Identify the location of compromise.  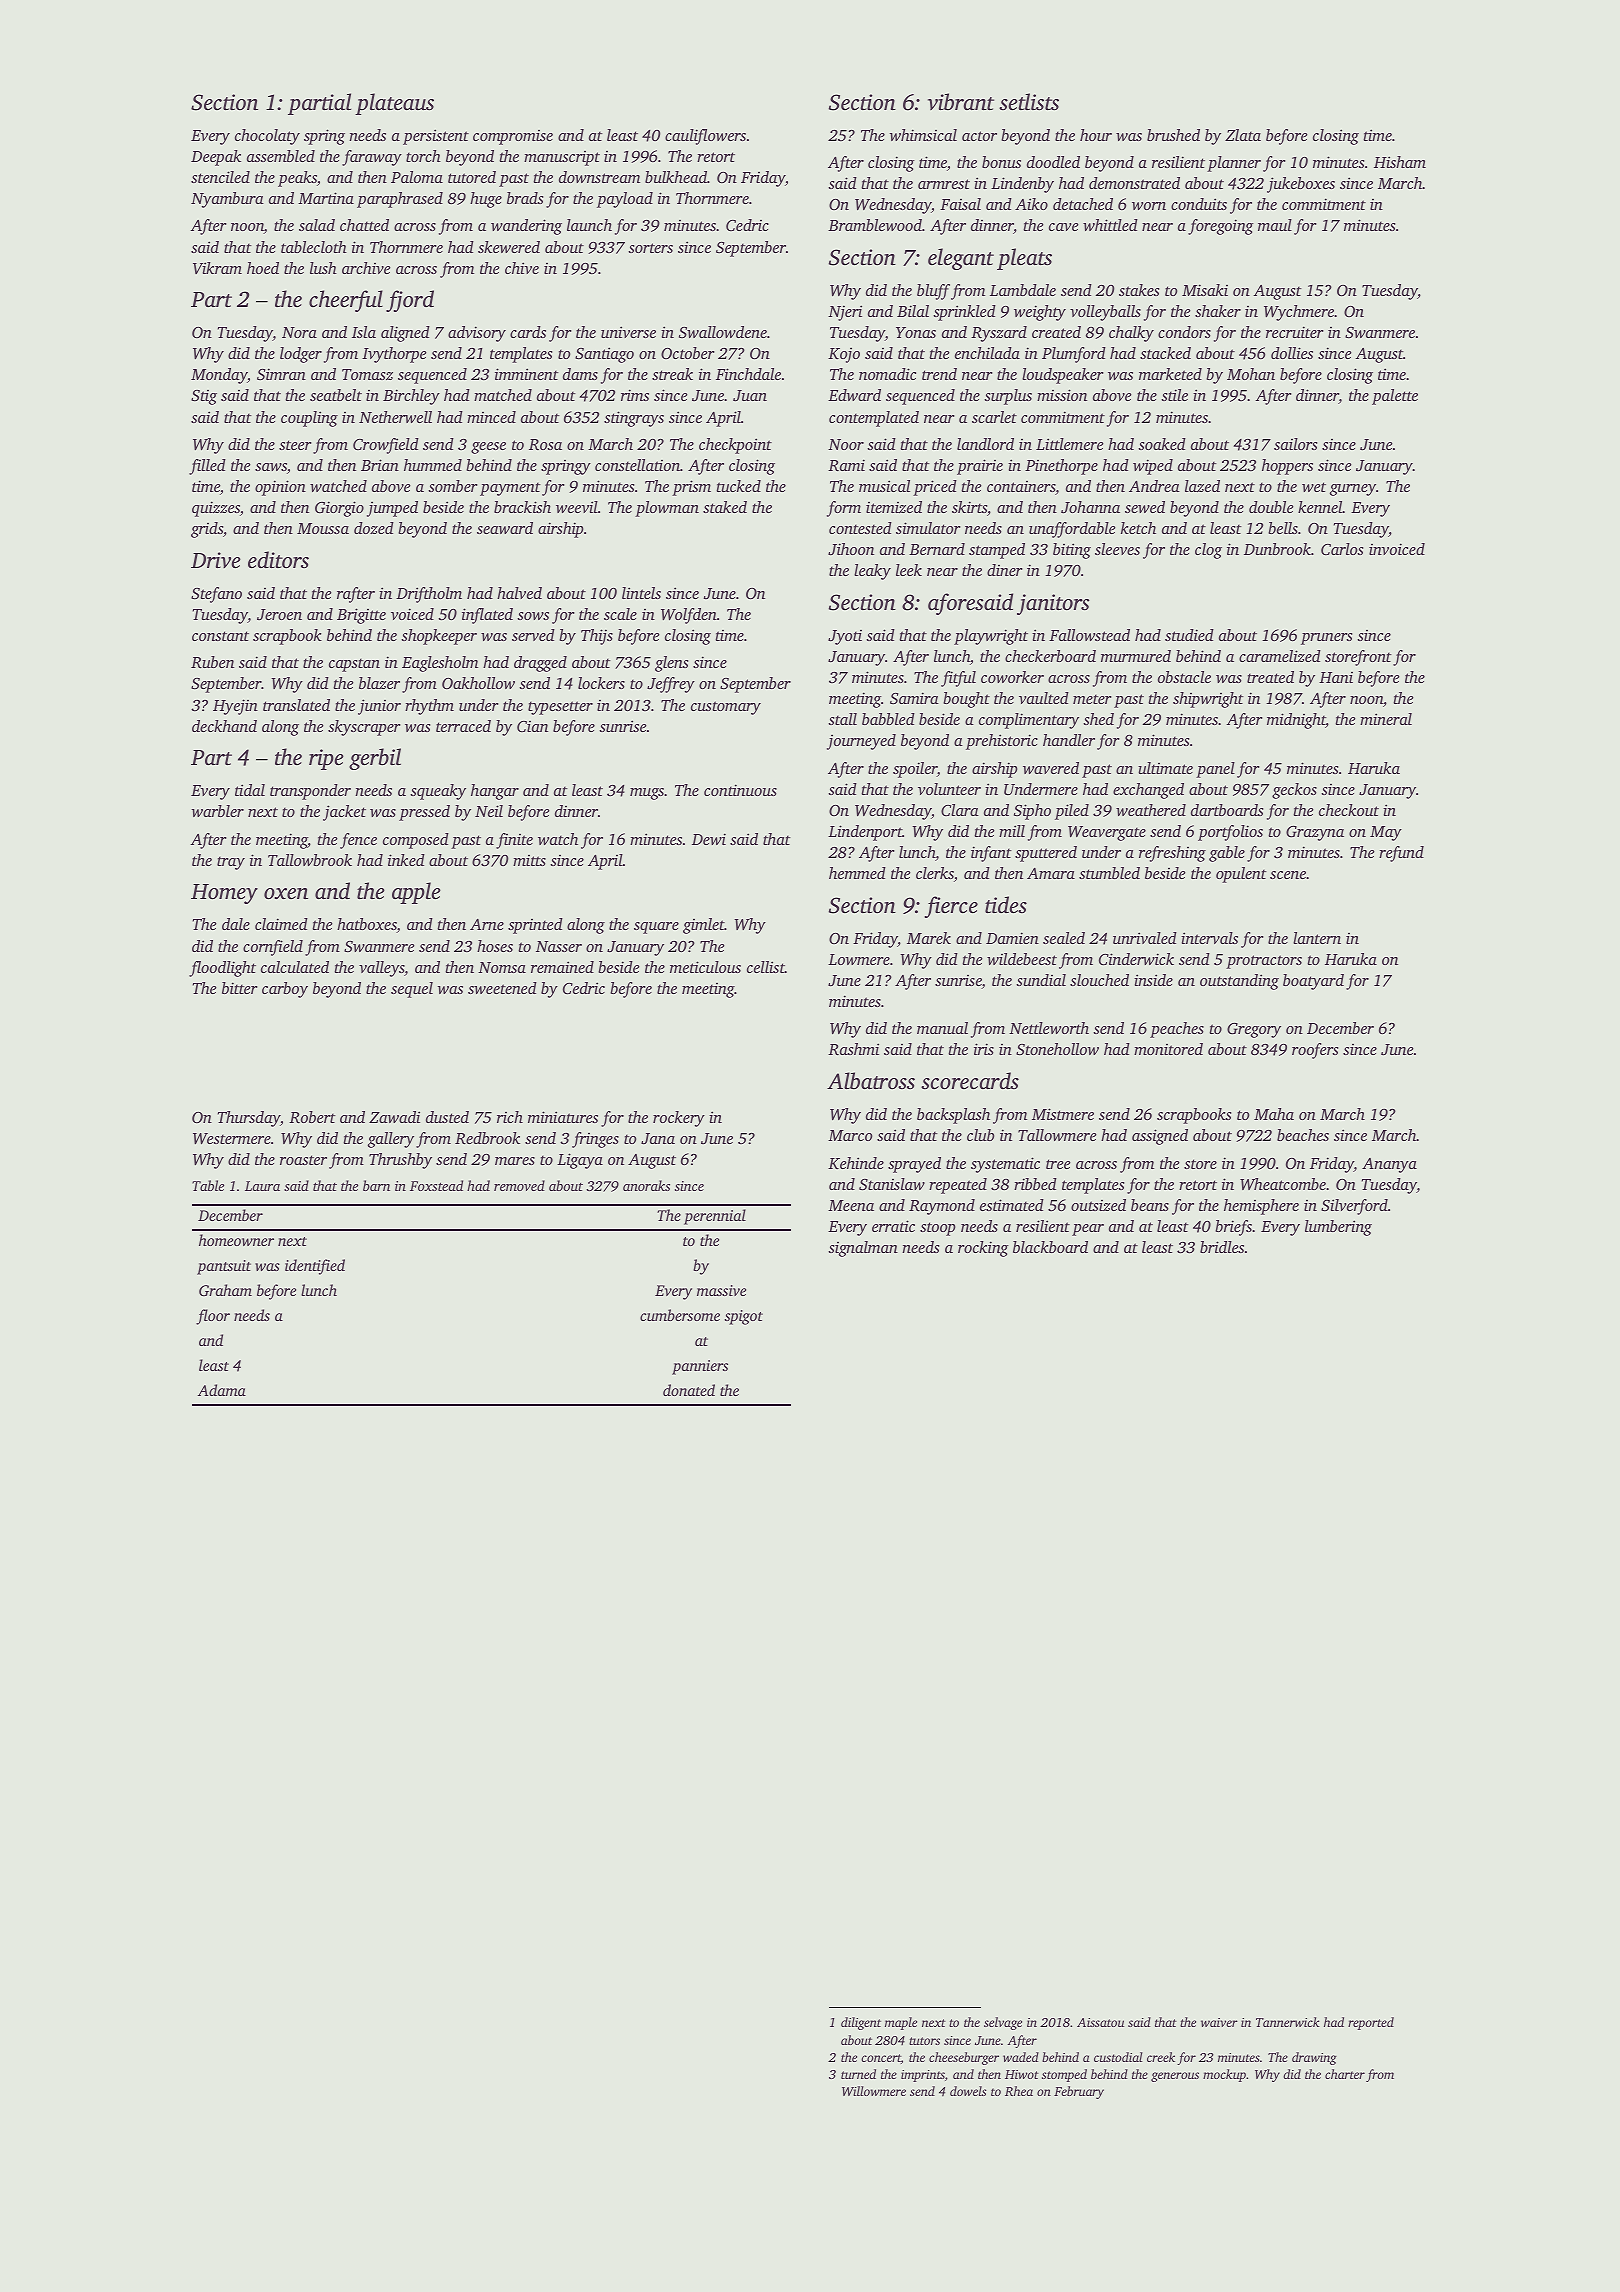
(513, 137).
